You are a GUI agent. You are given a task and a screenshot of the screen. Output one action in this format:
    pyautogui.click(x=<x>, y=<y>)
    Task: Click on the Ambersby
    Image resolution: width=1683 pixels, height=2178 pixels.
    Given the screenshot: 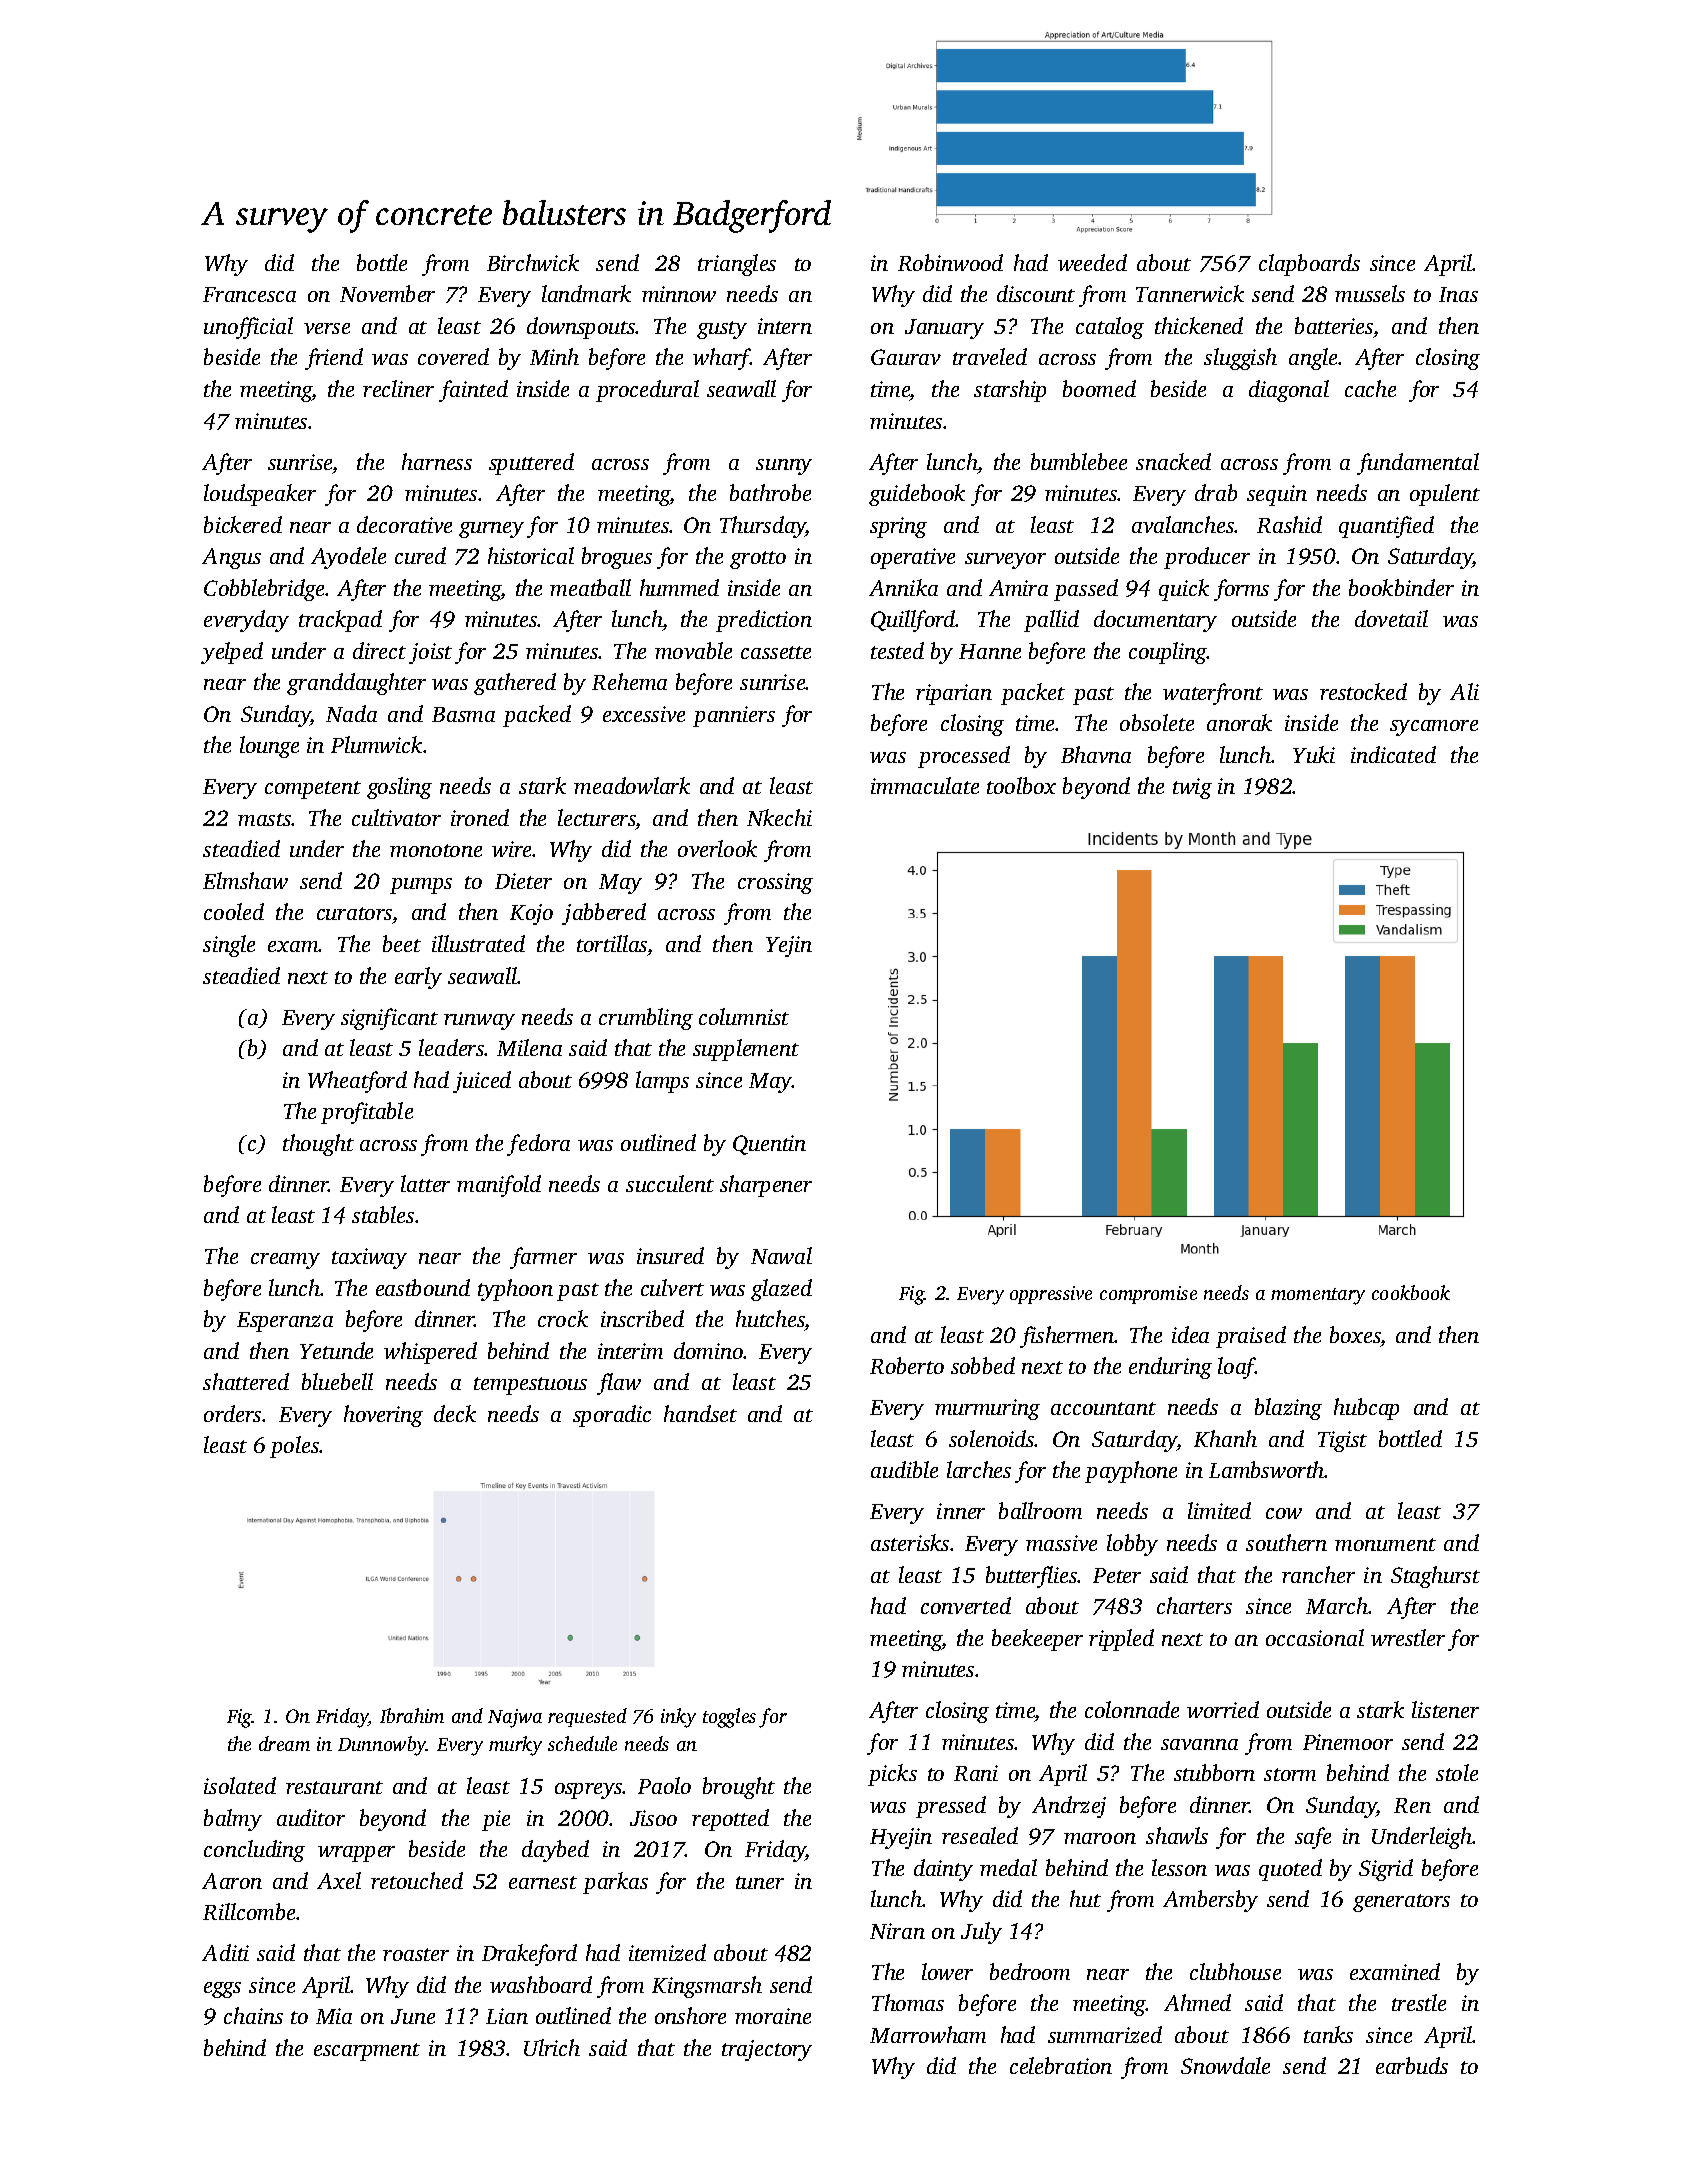 What is the action you would take?
    pyautogui.click(x=1210, y=1901)
